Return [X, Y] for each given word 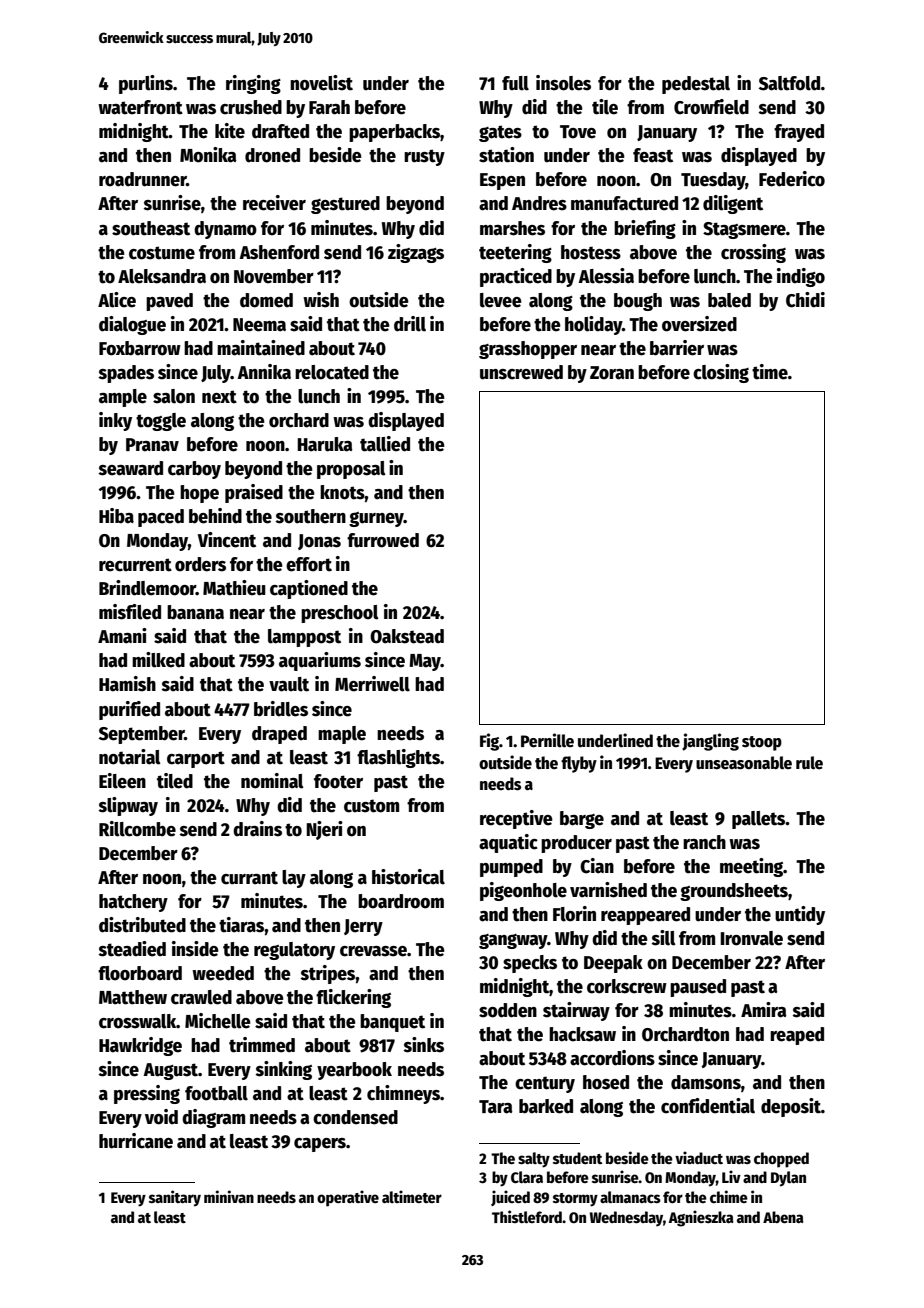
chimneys [403, 1094]
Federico [792, 179]
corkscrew [627, 986]
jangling [710, 742]
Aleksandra [162, 276]
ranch [704, 842]
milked [158, 660]
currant [249, 878]
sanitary [175, 1198]
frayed [799, 133]
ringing [253, 84]
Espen [502, 181]
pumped [511, 868]
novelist [321, 83]
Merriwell [372, 684]
